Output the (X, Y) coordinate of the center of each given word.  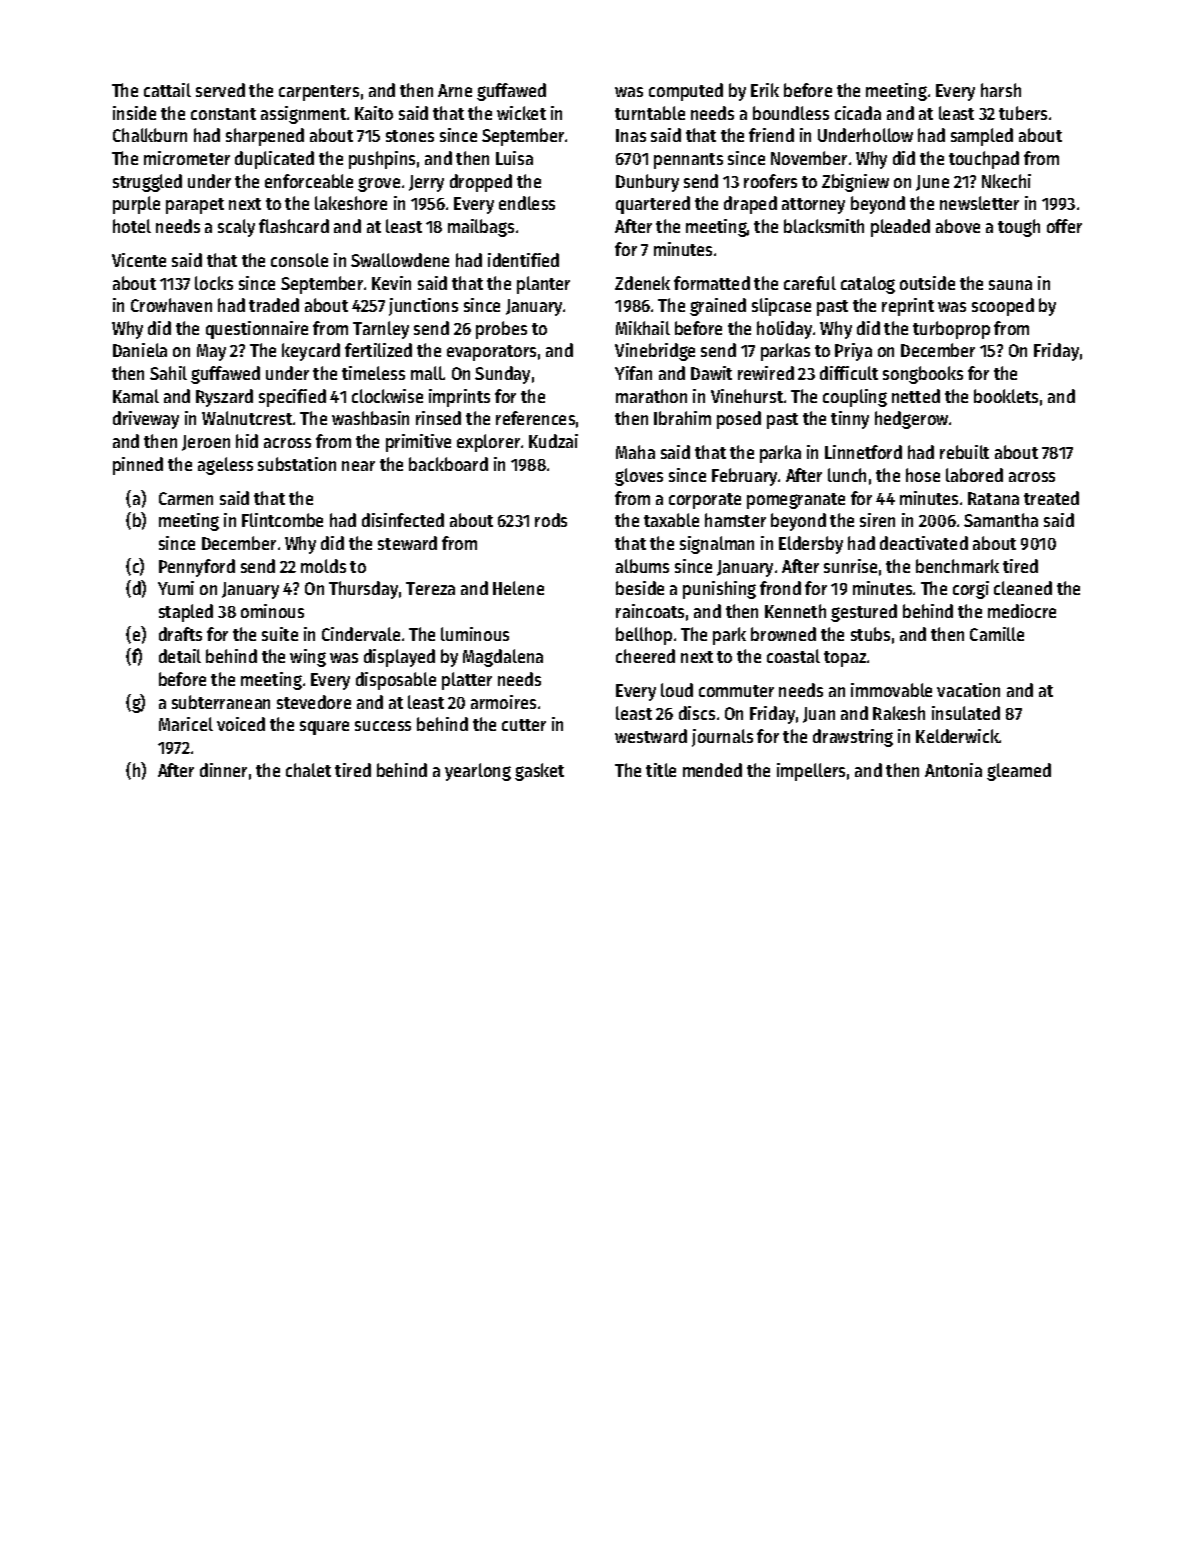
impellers (811, 772)
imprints (459, 398)
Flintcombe (282, 520)
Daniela (140, 350)
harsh (1001, 90)
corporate (705, 501)
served (220, 90)
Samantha (1001, 520)
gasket (539, 772)
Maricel (186, 724)
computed (686, 92)
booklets (1006, 396)
